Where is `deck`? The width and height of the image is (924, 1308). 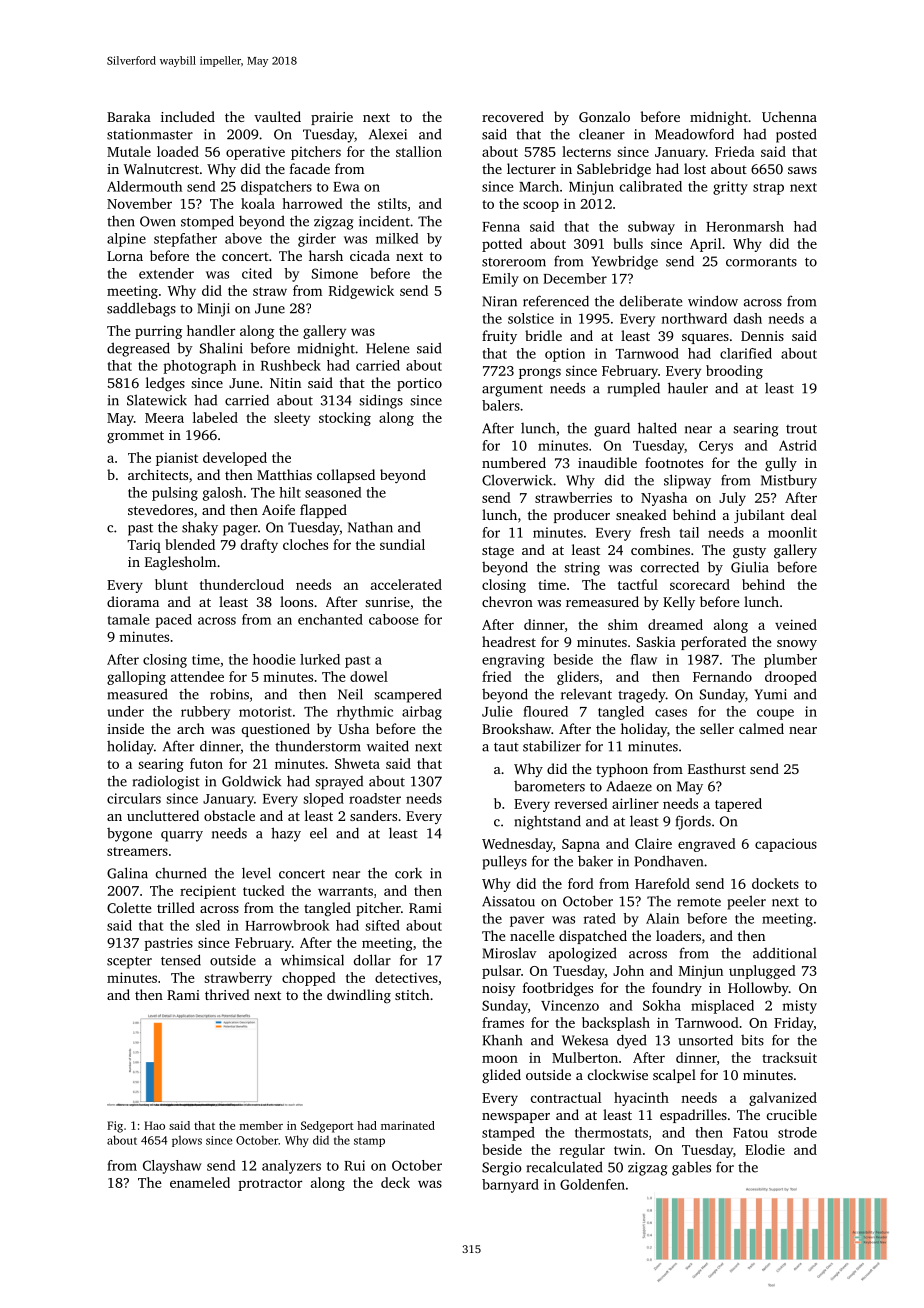 deck is located at coordinates (395, 1182).
